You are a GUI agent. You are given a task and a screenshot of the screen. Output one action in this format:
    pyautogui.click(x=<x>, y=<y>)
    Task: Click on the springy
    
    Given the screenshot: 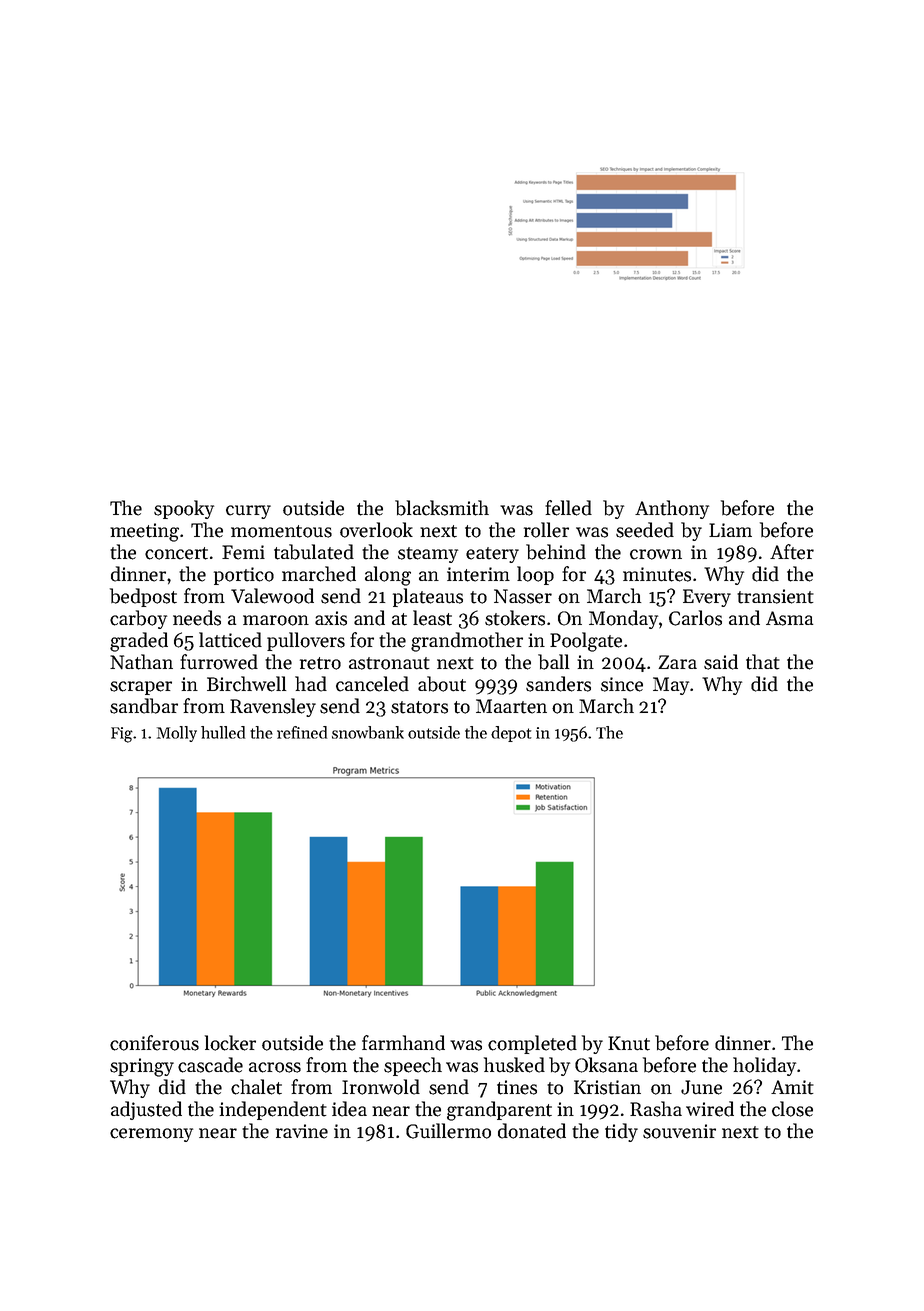 What is the action you would take?
    pyautogui.click(x=142, y=1067)
